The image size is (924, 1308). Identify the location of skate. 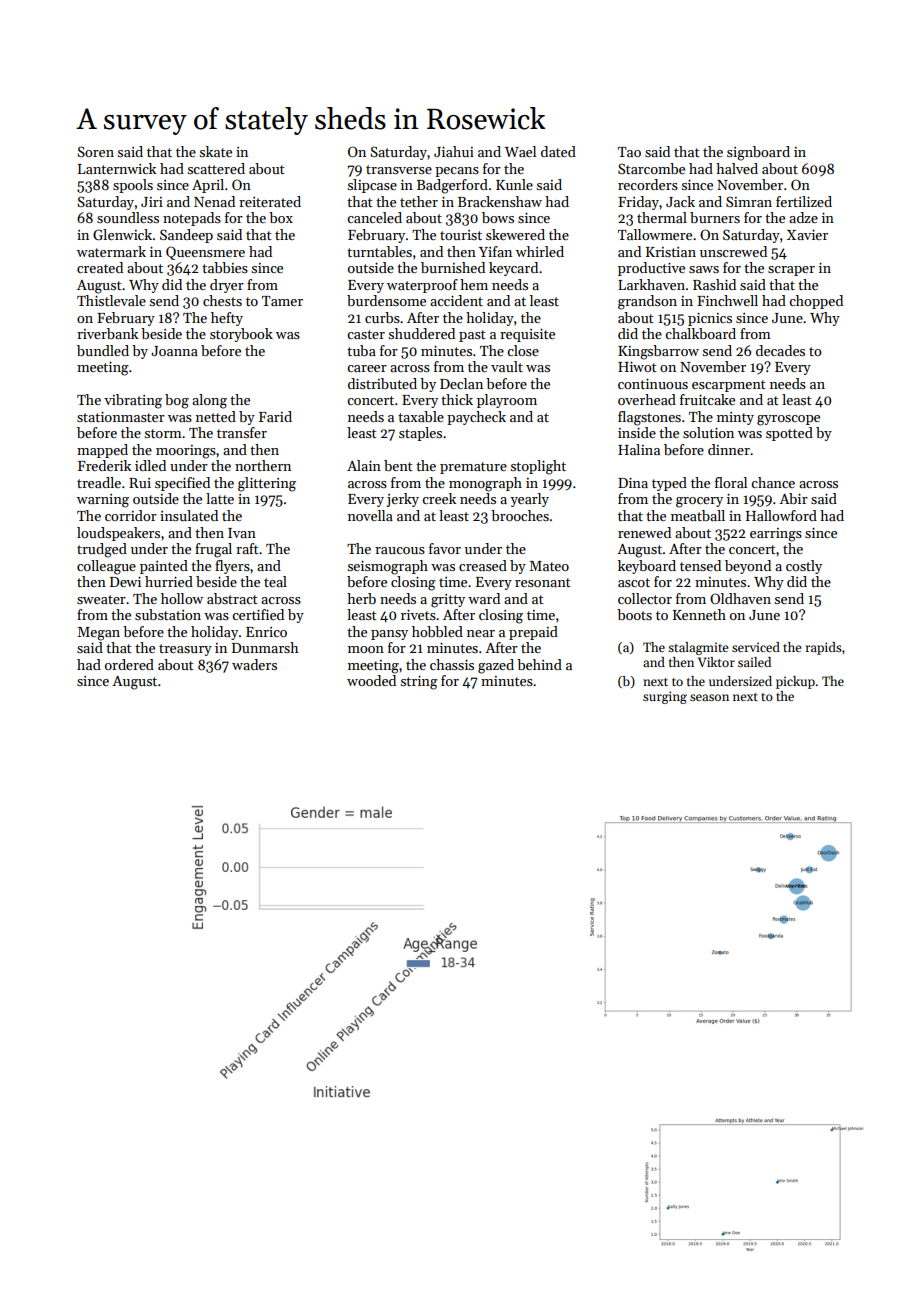
(216, 151).
